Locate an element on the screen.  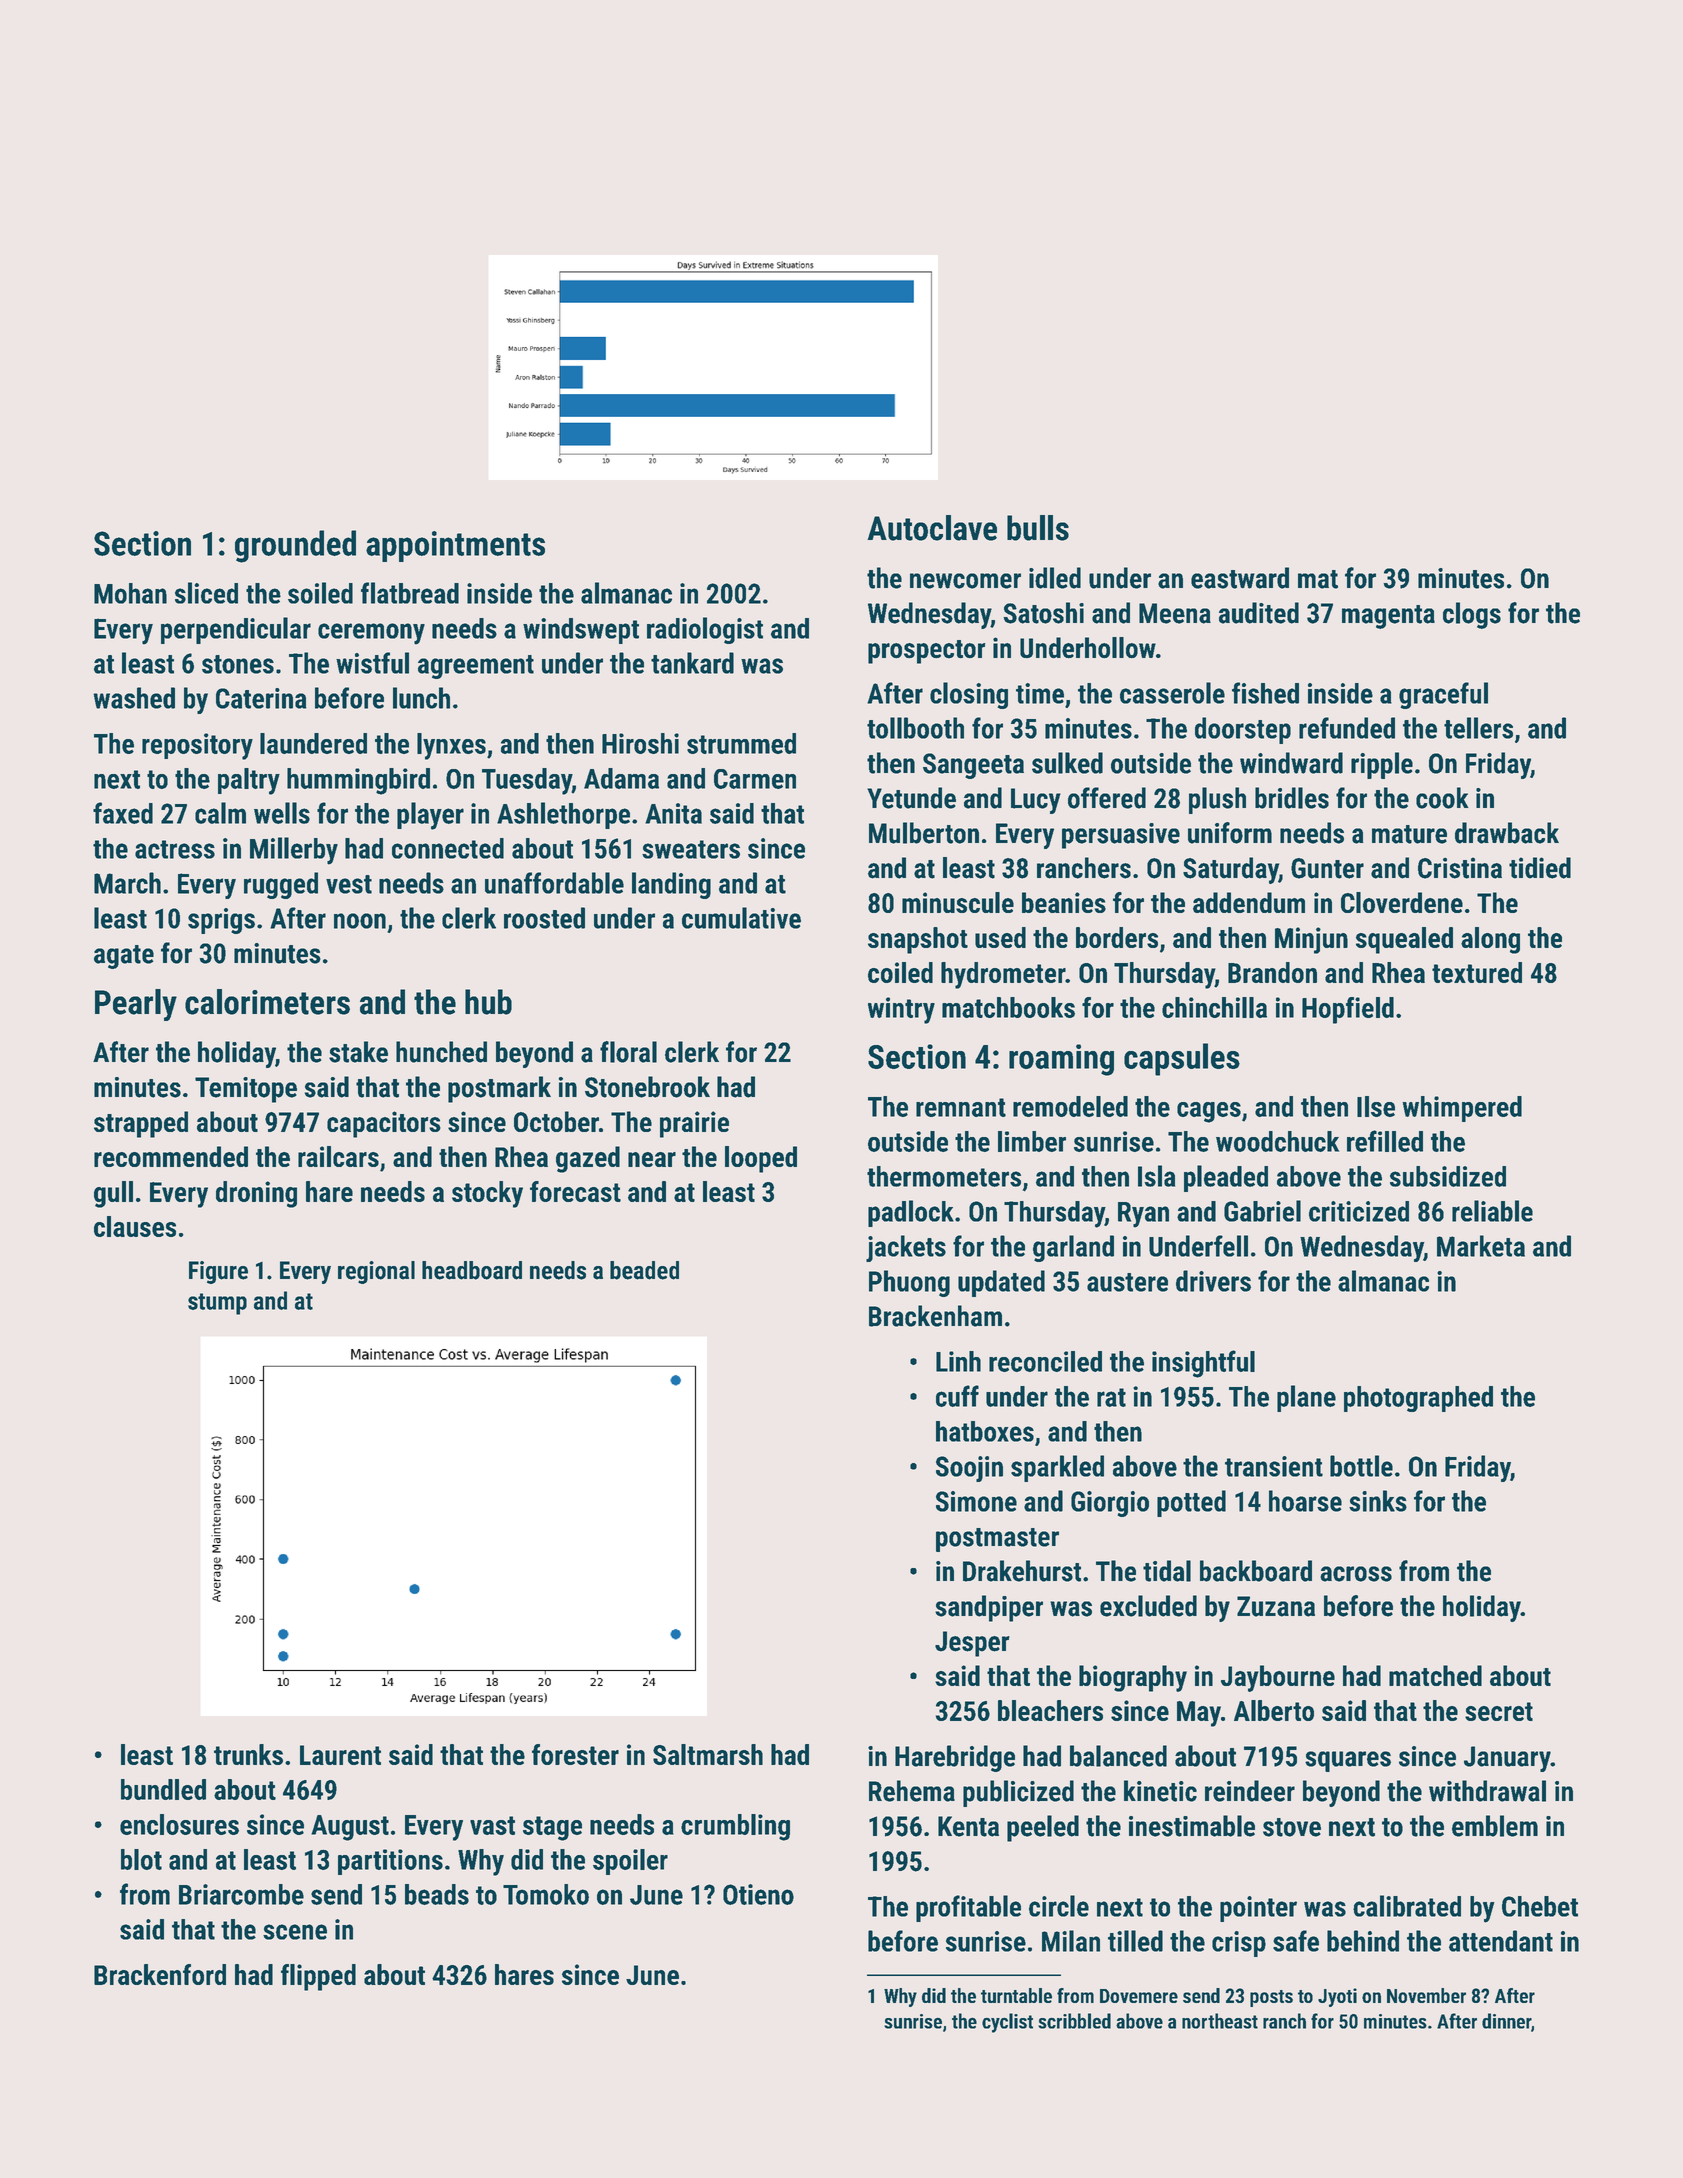
Jesper is located at coordinates (972, 1644).
